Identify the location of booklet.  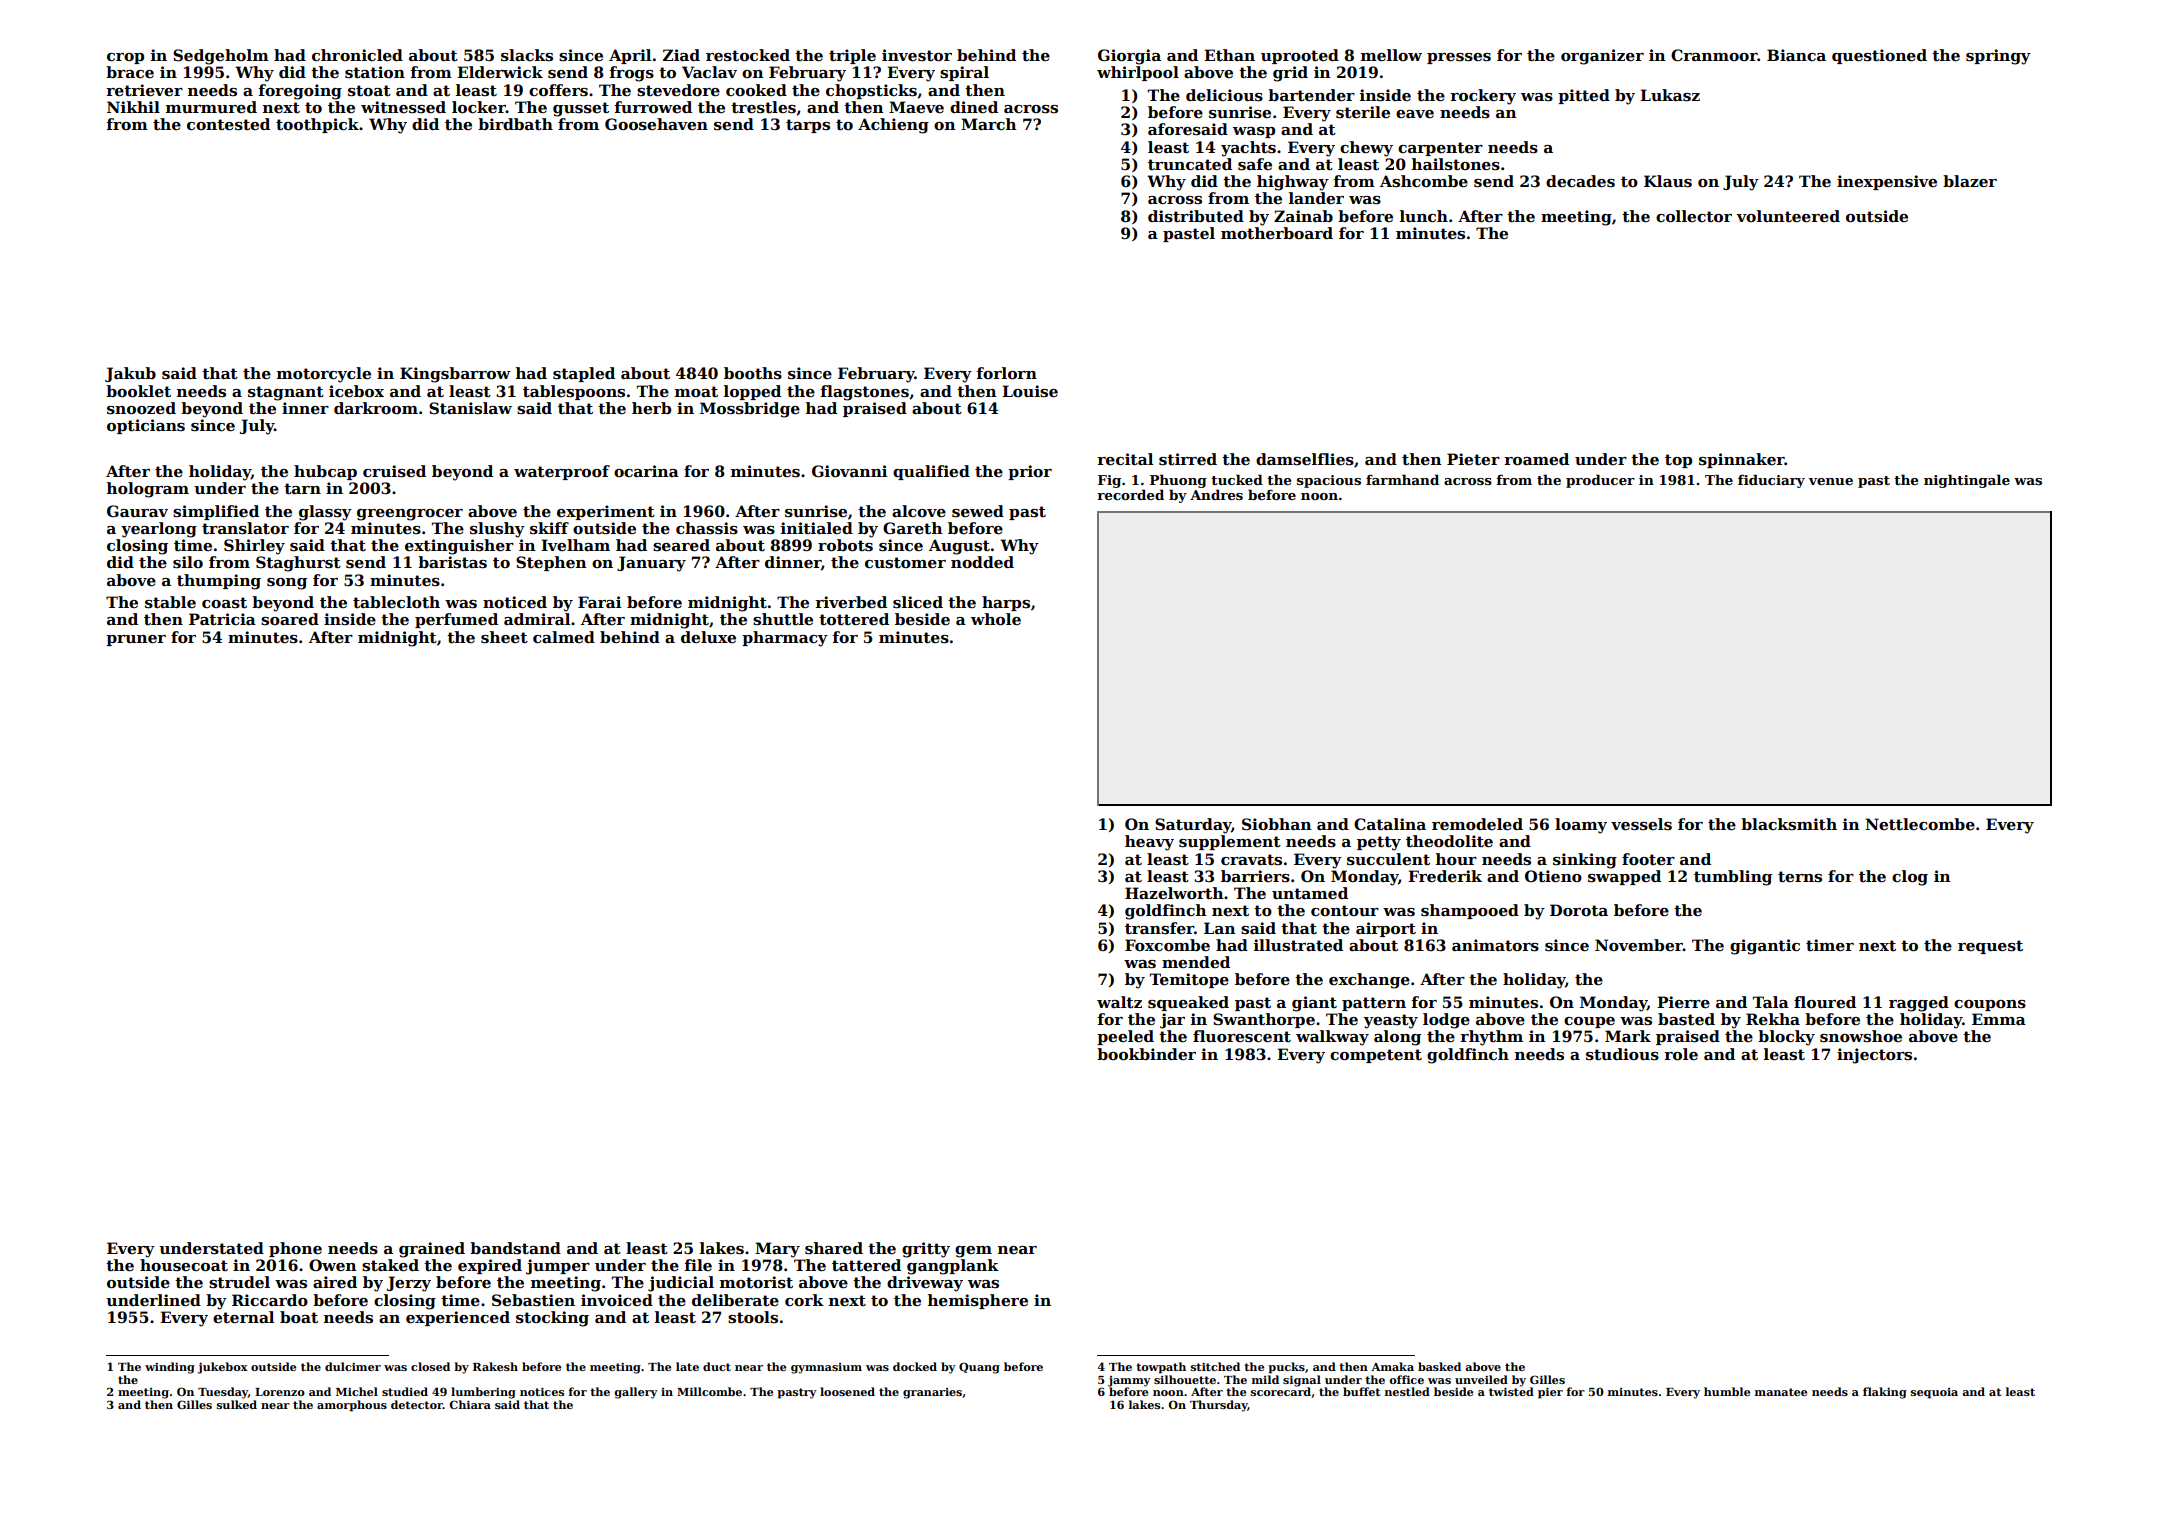
(138, 391).
